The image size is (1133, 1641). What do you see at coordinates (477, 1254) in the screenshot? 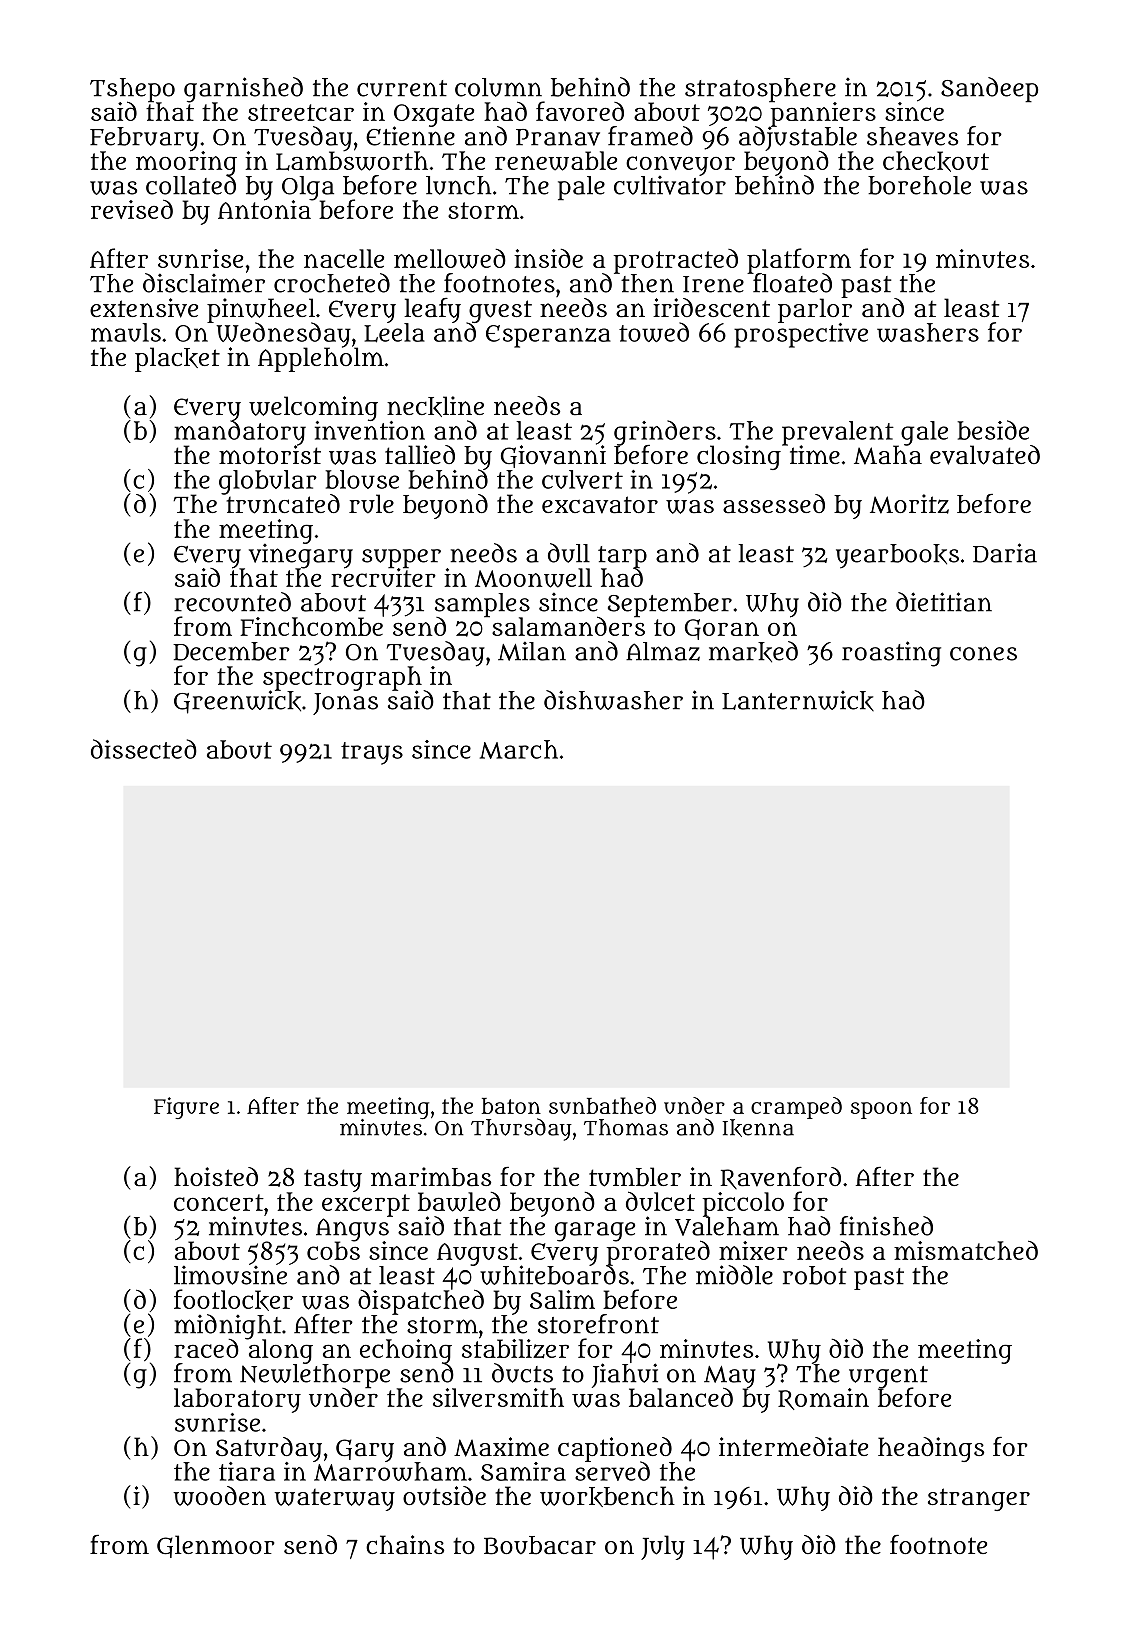
I see `August` at bounding box center [477, 1254].
